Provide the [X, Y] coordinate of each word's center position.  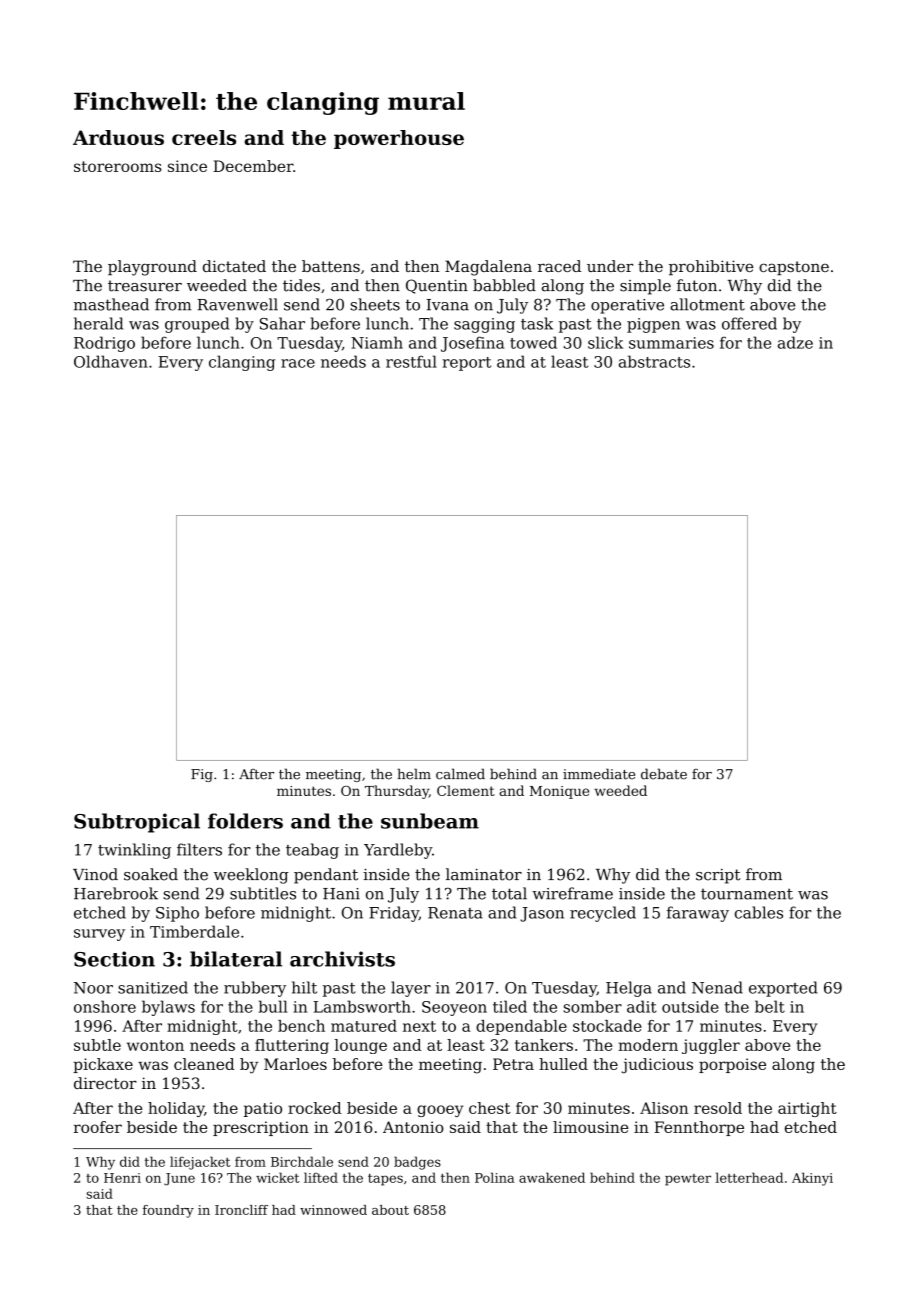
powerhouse [399, 139]
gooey [440, 1111]
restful [411, 361]
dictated [234, 266]
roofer [98, 1127]
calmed [460, 774]
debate [664, 774]
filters [199, 849]
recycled [603, 914]
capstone [794, 268]
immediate [599, 774]
